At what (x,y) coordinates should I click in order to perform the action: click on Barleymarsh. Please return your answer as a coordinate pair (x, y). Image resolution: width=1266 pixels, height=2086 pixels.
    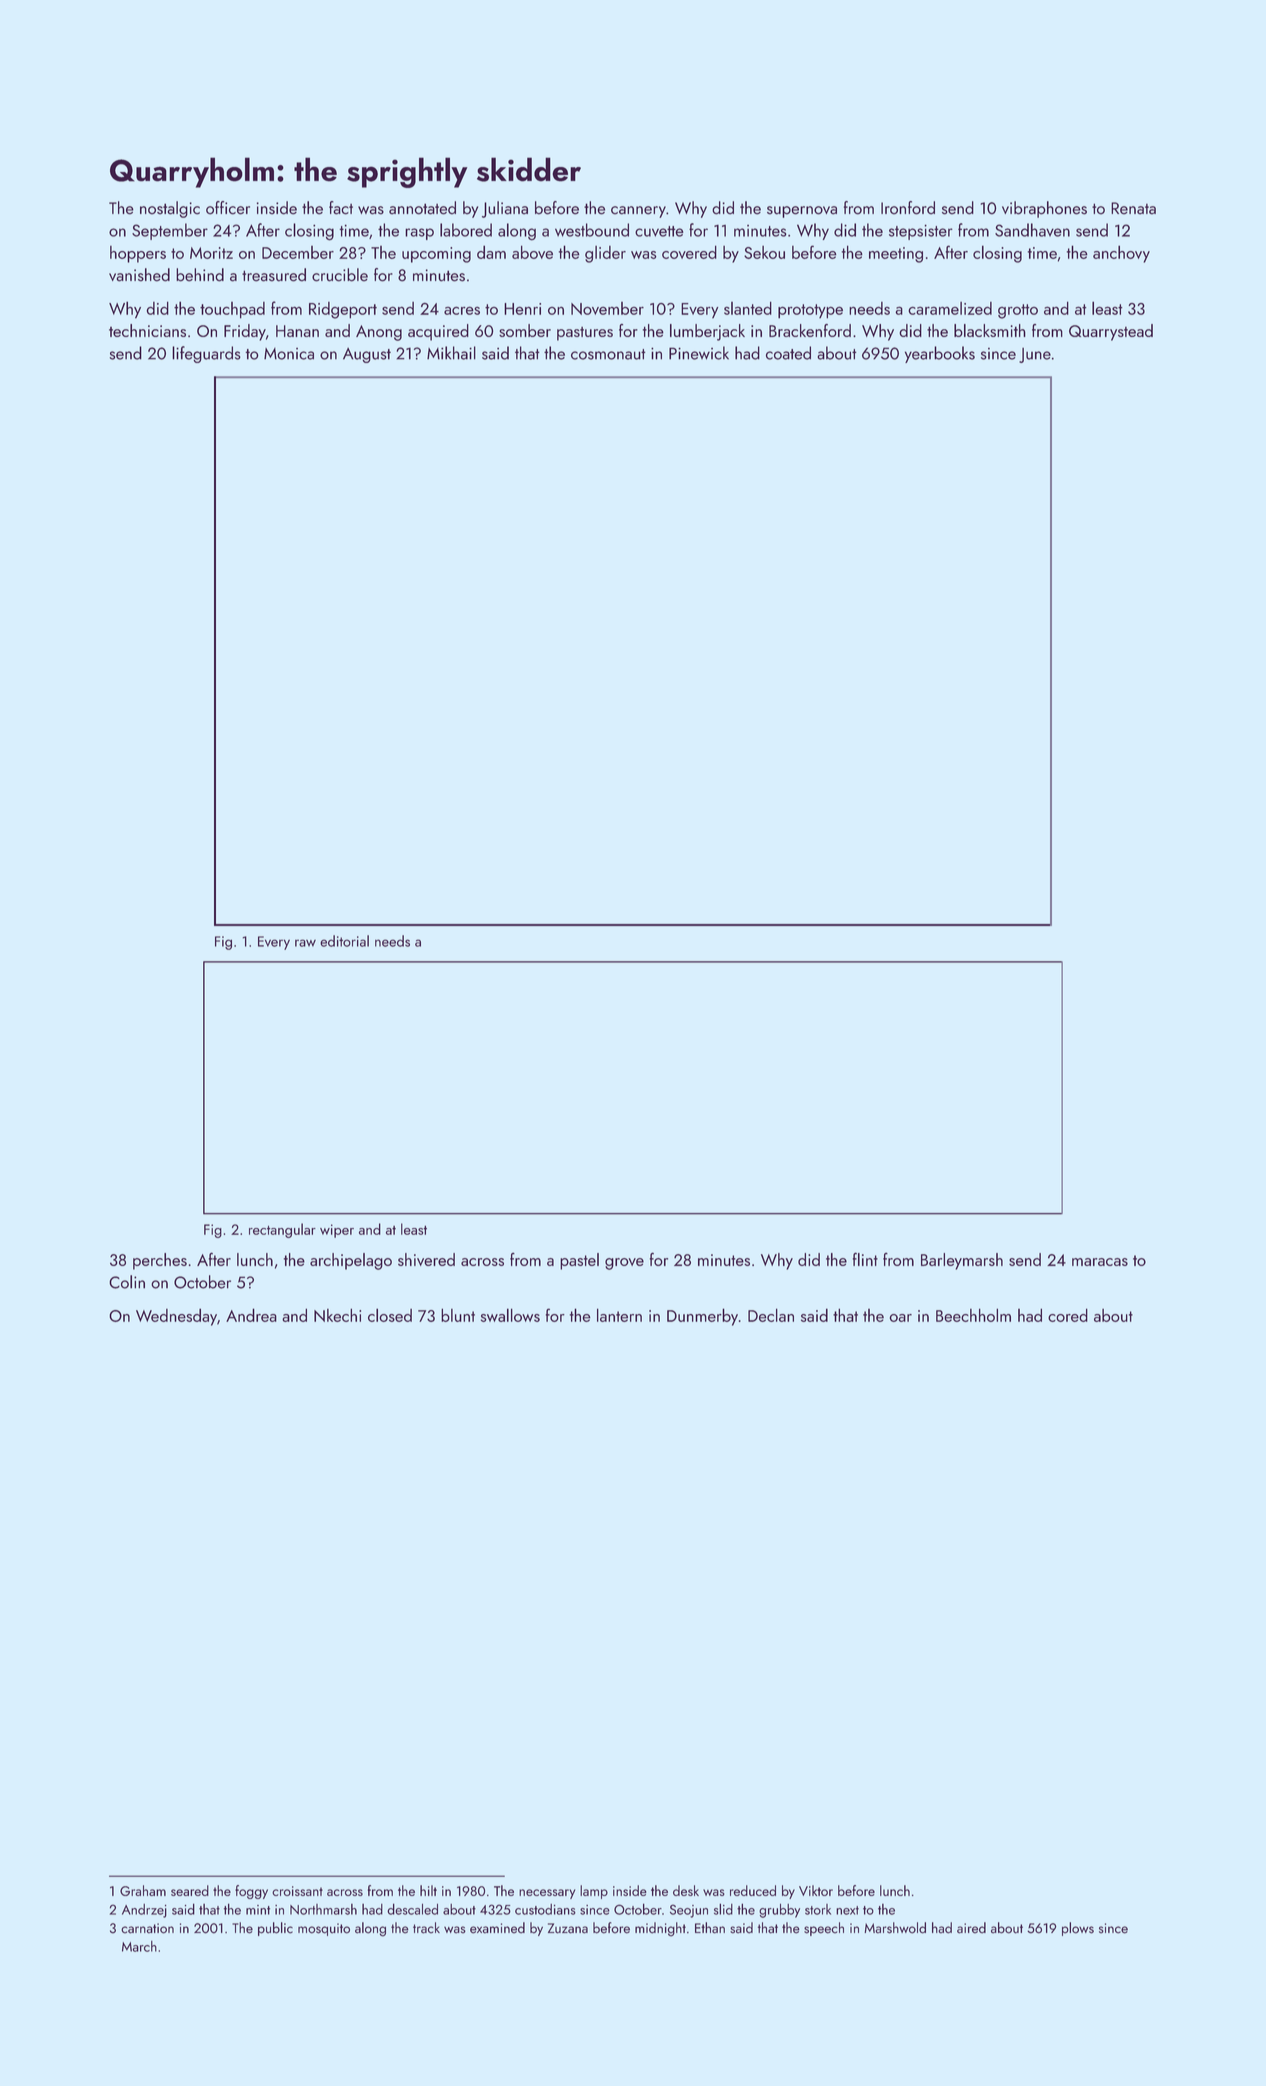
    Looking at the image, I should click on (962, 1261).
